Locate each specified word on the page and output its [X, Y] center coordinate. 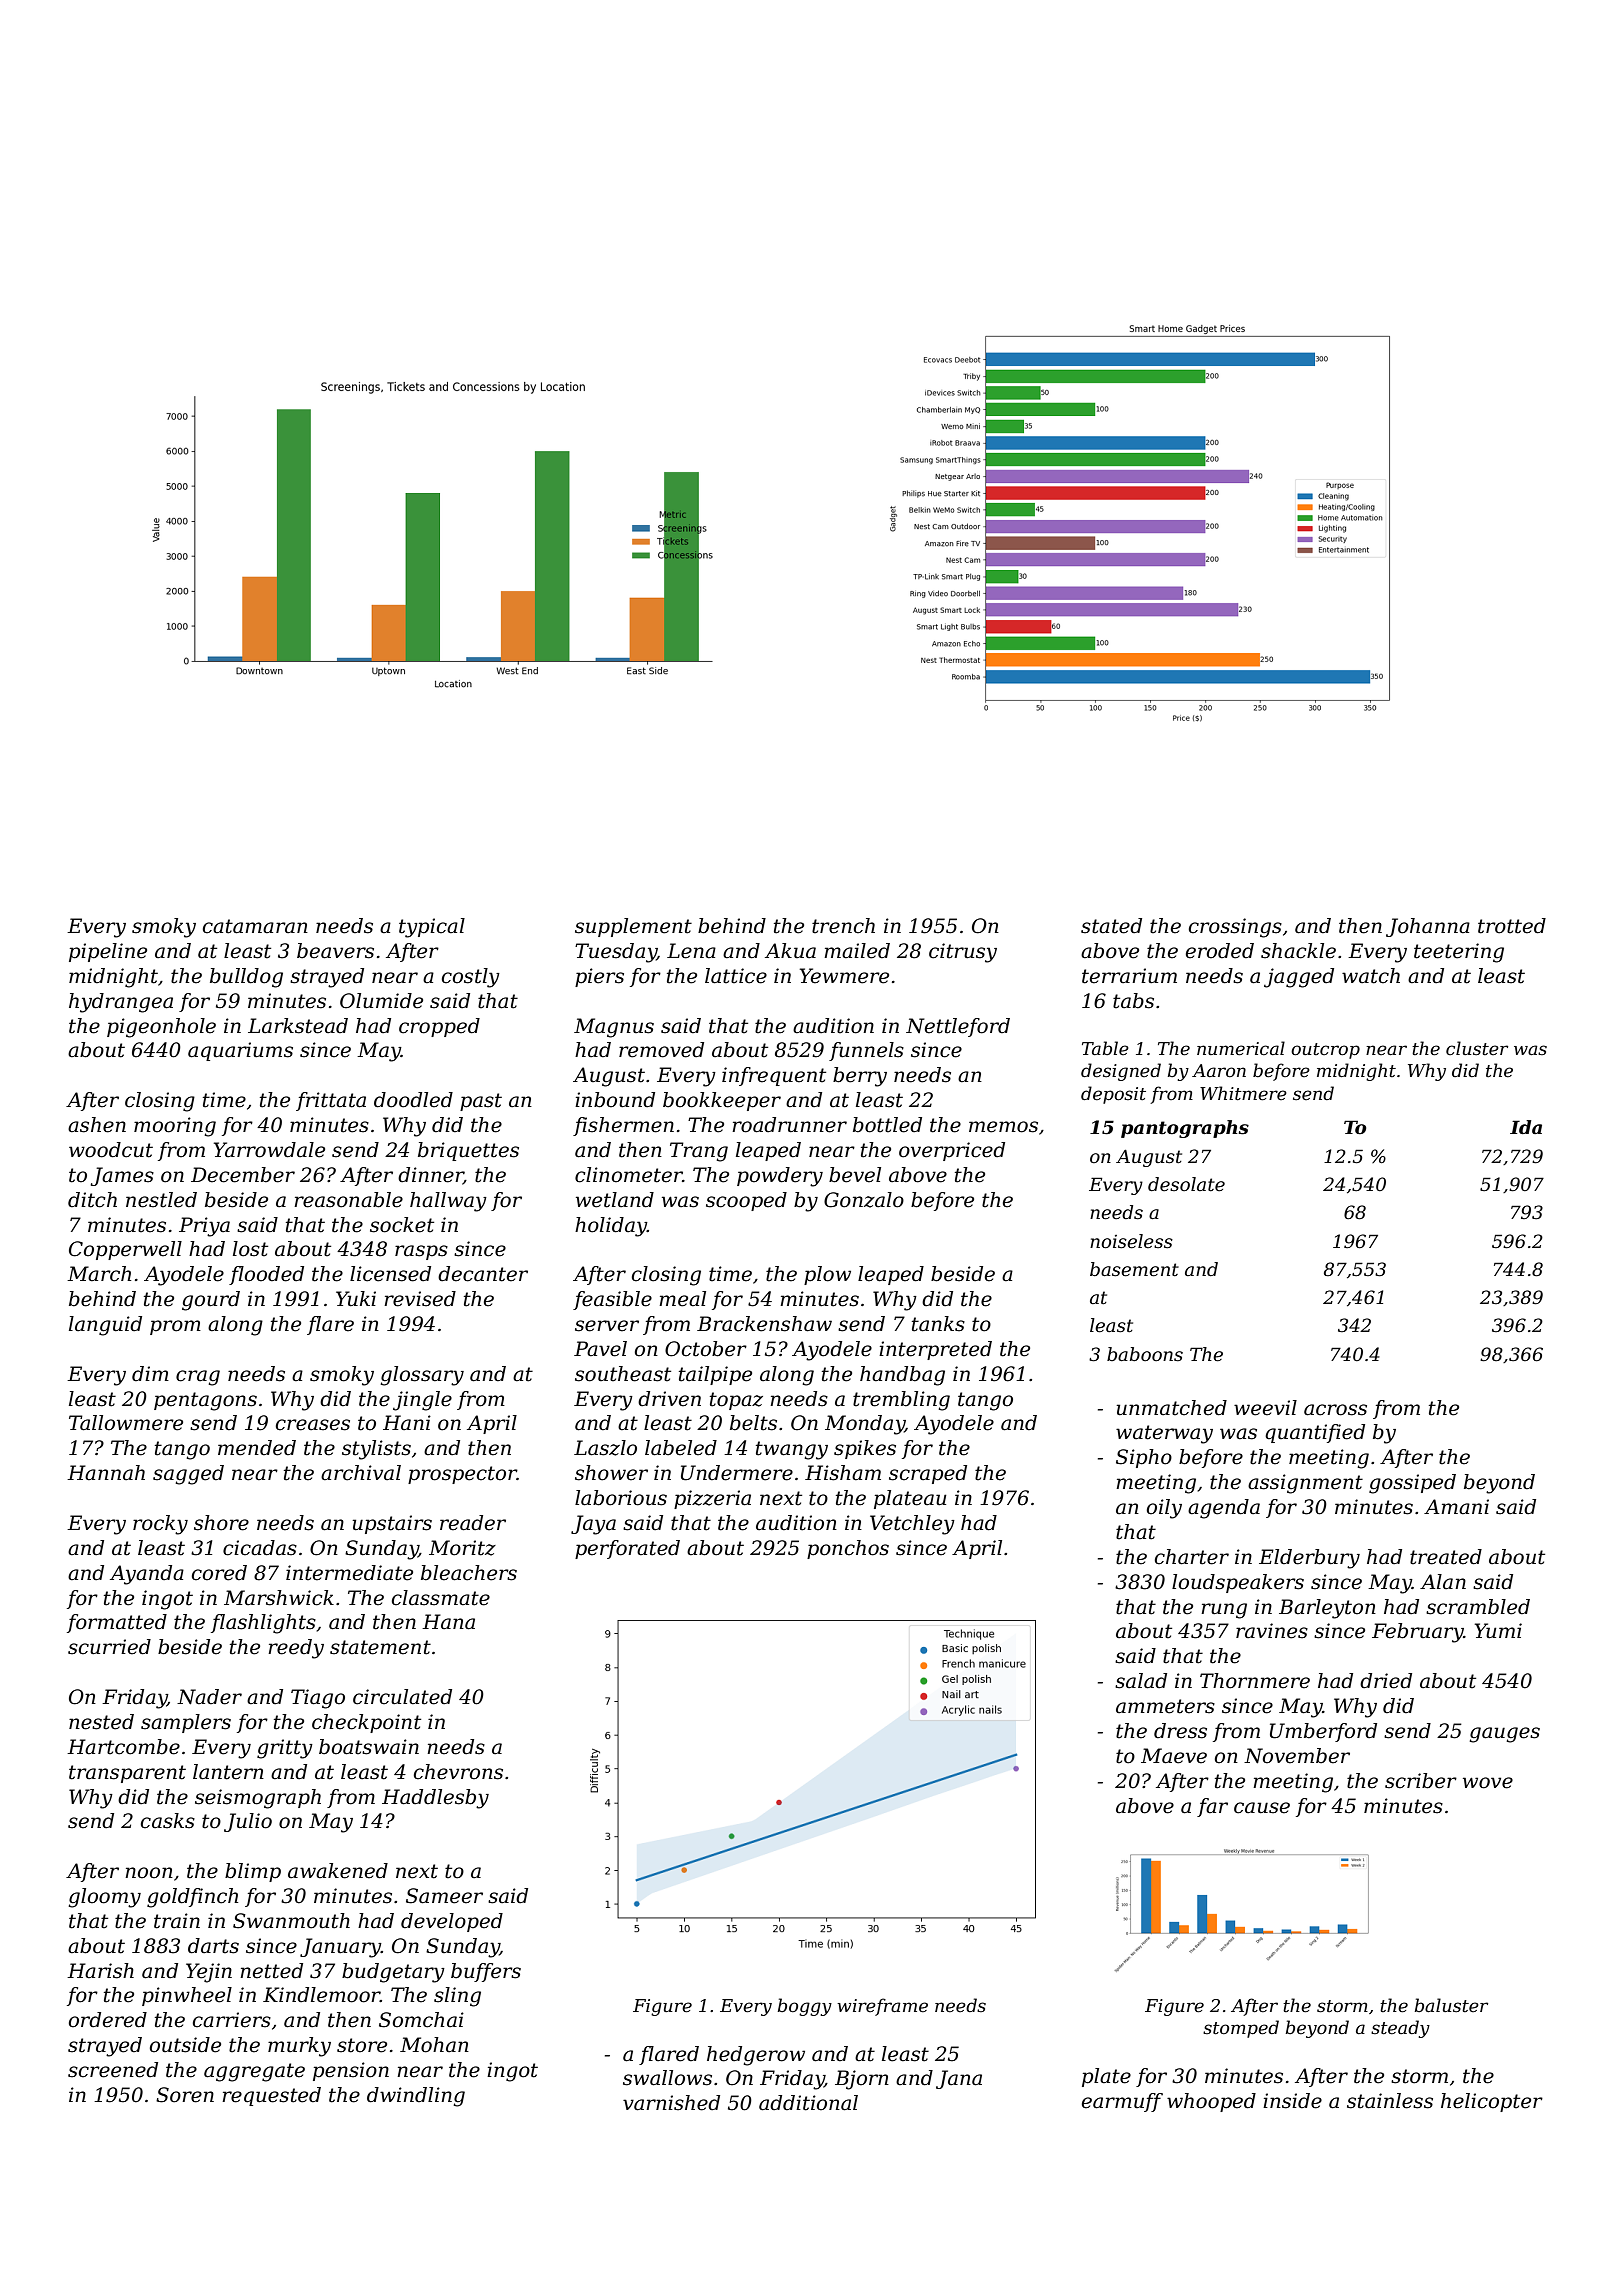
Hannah [106, 1473]
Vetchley [912, 1525]
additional [808, 2103]
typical [432, 928]
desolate [1186, 1184]
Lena [691, 951]
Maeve [1174, 1756]
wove [1488, 1783]
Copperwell [125, 1250]
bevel [855, 1175]
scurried [109, 1647]
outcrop [1325, 1051]
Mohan [434, 2045]
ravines [1272, 1631]
